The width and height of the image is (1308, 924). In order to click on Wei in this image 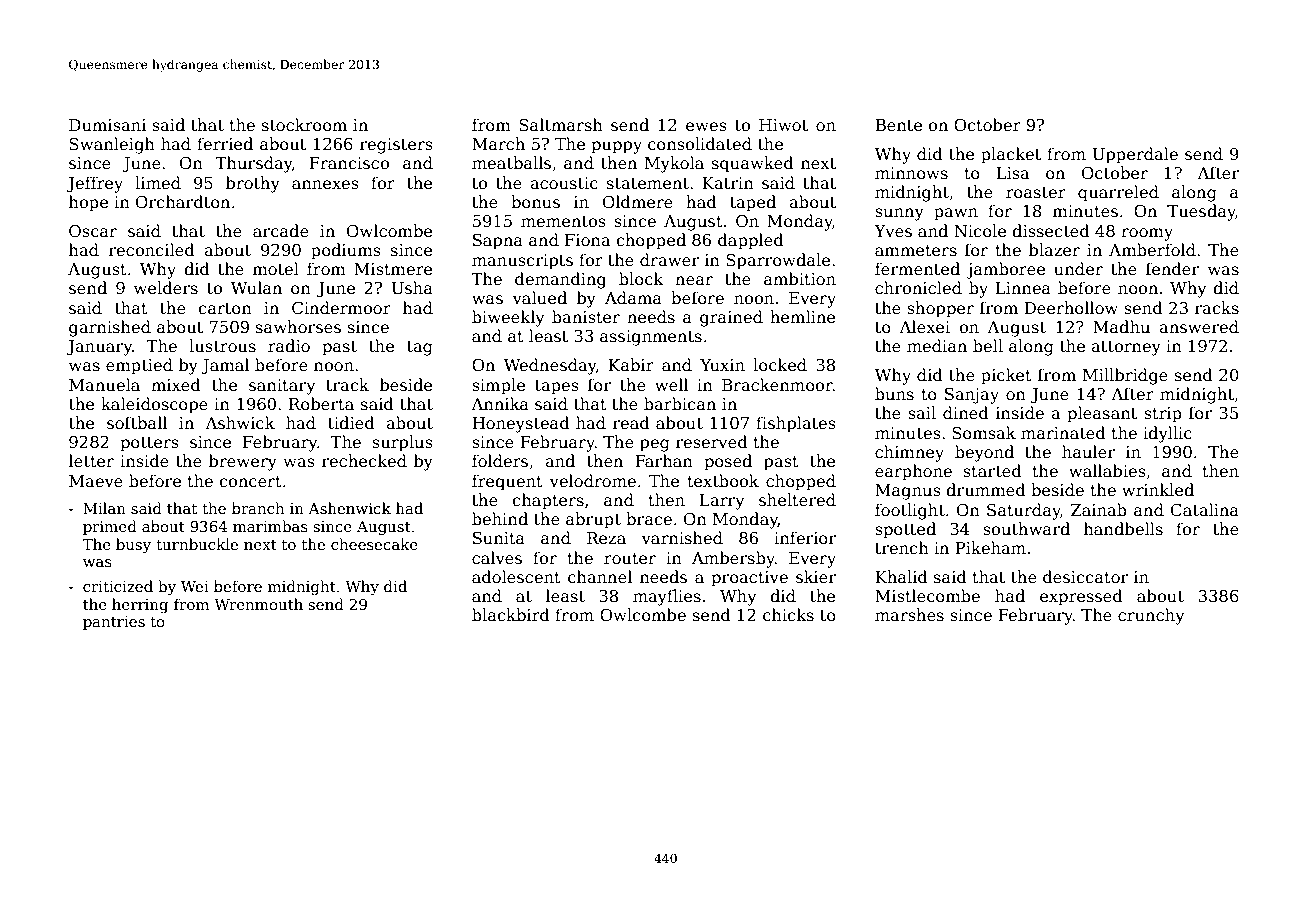, I will do `click(195, 586)`.
